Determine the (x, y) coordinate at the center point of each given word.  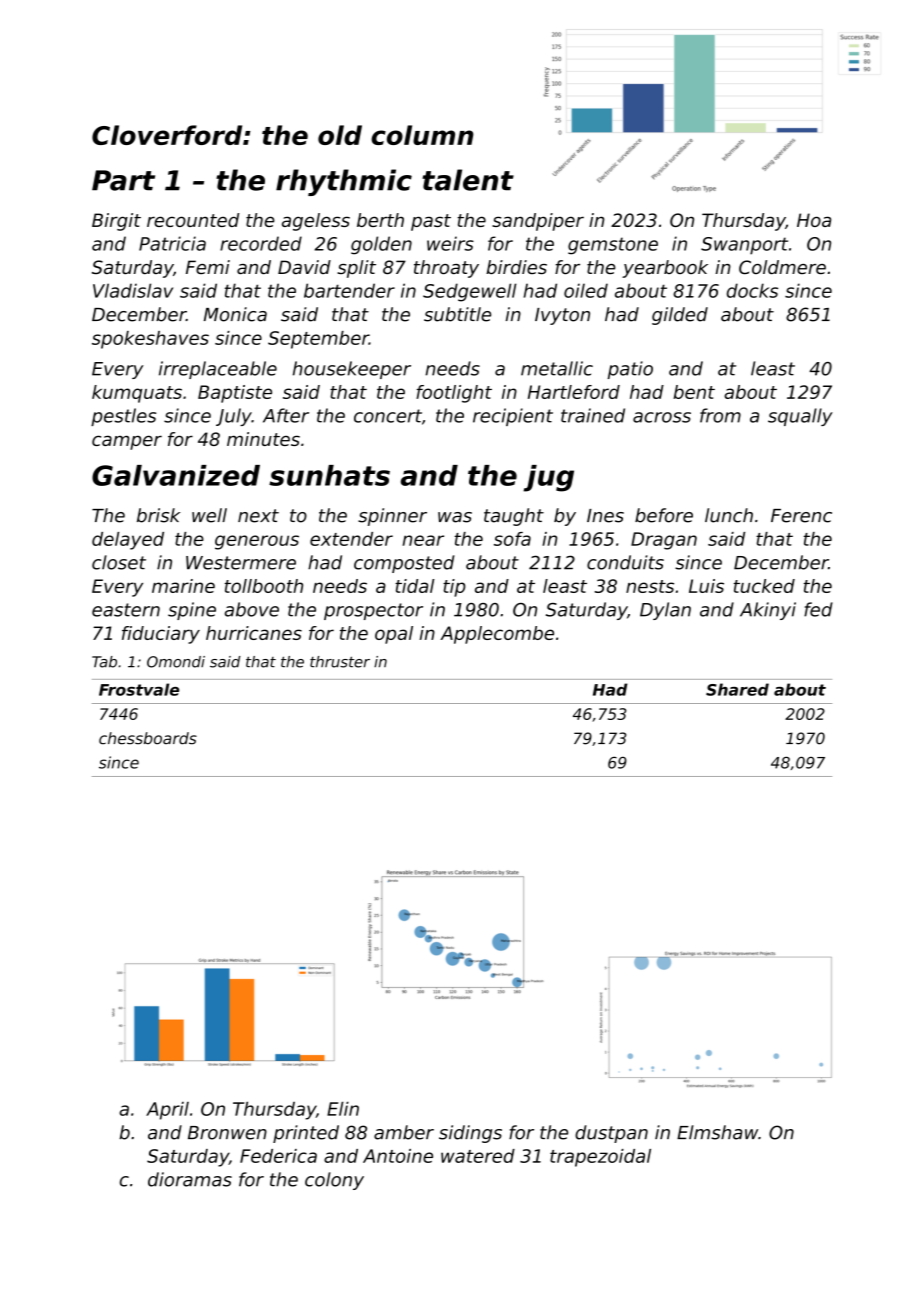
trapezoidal (600, 1158)
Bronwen (227, 1133)
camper (127, 442)
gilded (680, 316)
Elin (343, 1109)
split (356, 269)
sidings (470, 1134)
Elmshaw (717, 1132)
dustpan (611, 1134)
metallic (557, 368)
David (304, 267)
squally (800, 417)
